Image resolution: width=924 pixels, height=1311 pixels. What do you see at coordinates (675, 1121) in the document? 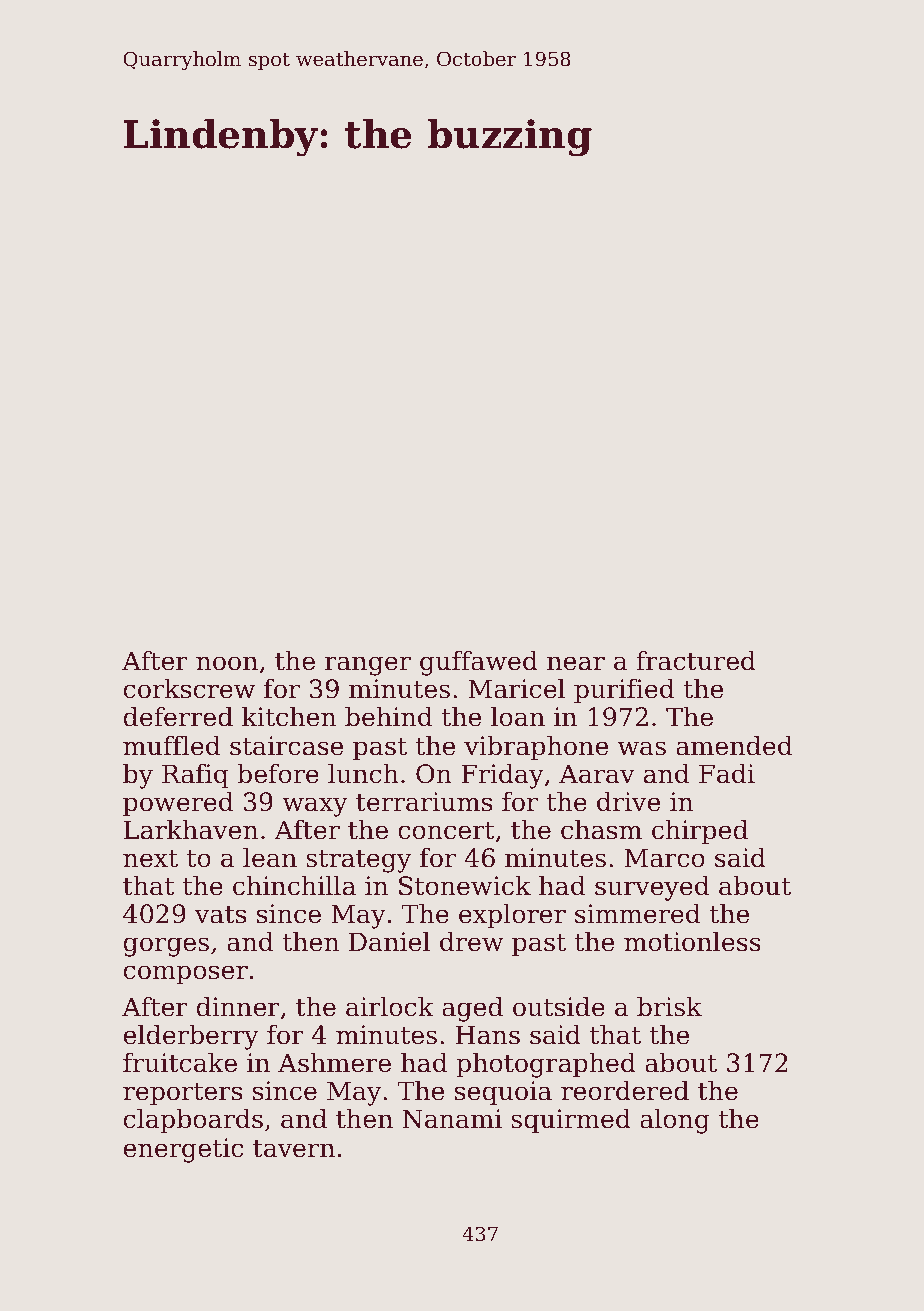
I see `along` at bounding box center [675, 1121].
